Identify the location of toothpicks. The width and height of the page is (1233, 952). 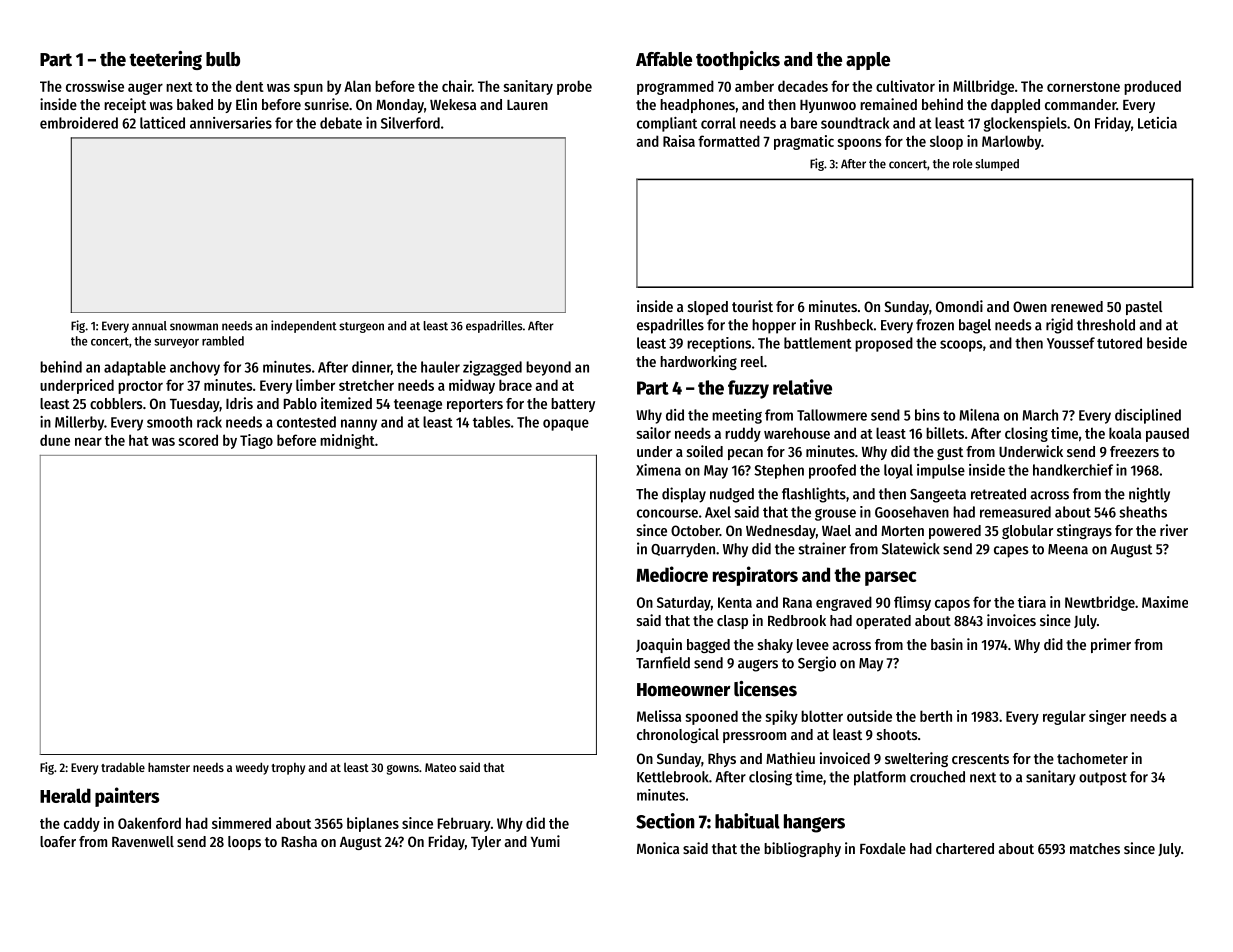
(738, 60).
